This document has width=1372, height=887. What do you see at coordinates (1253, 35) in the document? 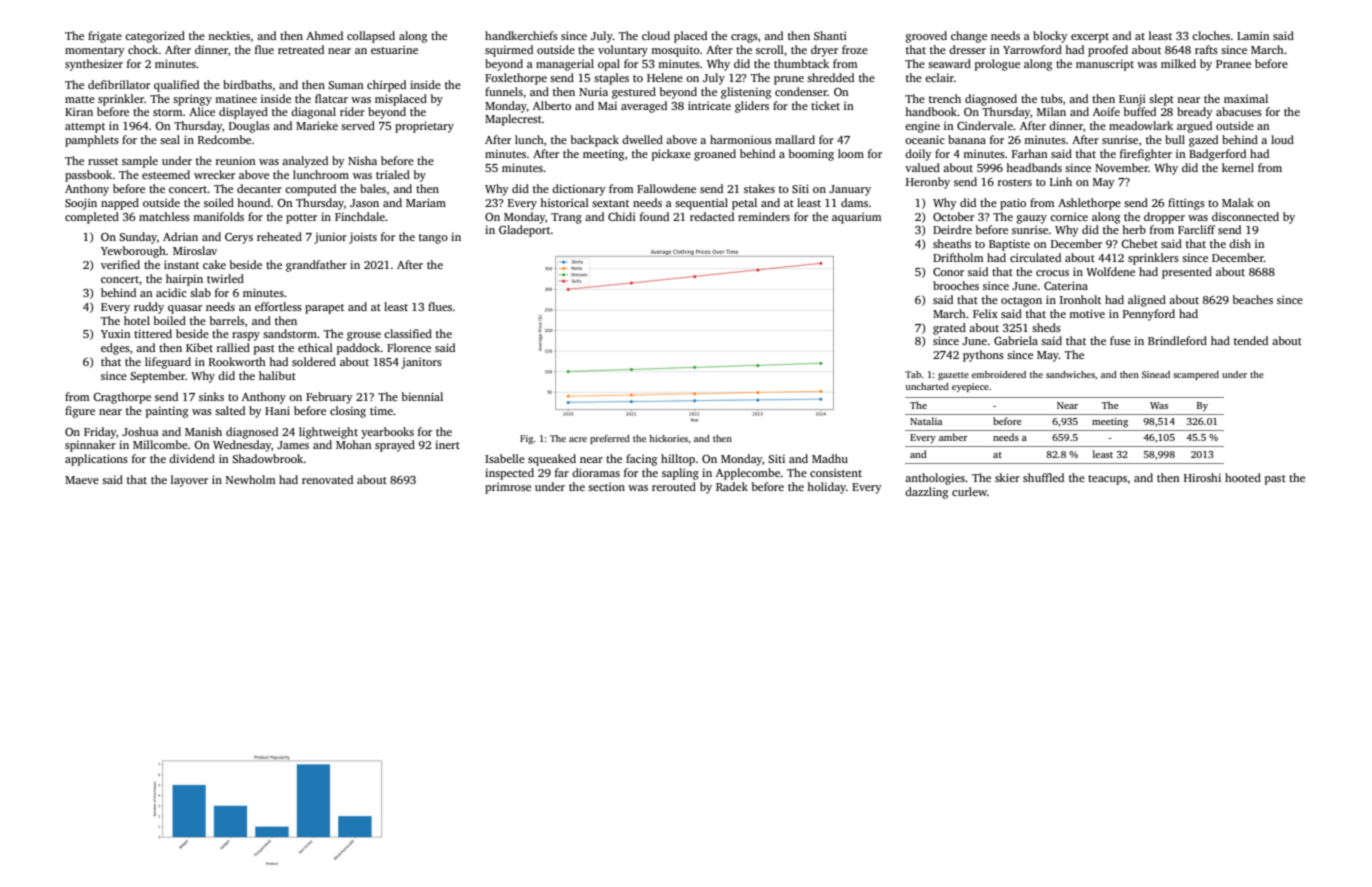
I see `Lamin` at bounding box center [1253, 35].
